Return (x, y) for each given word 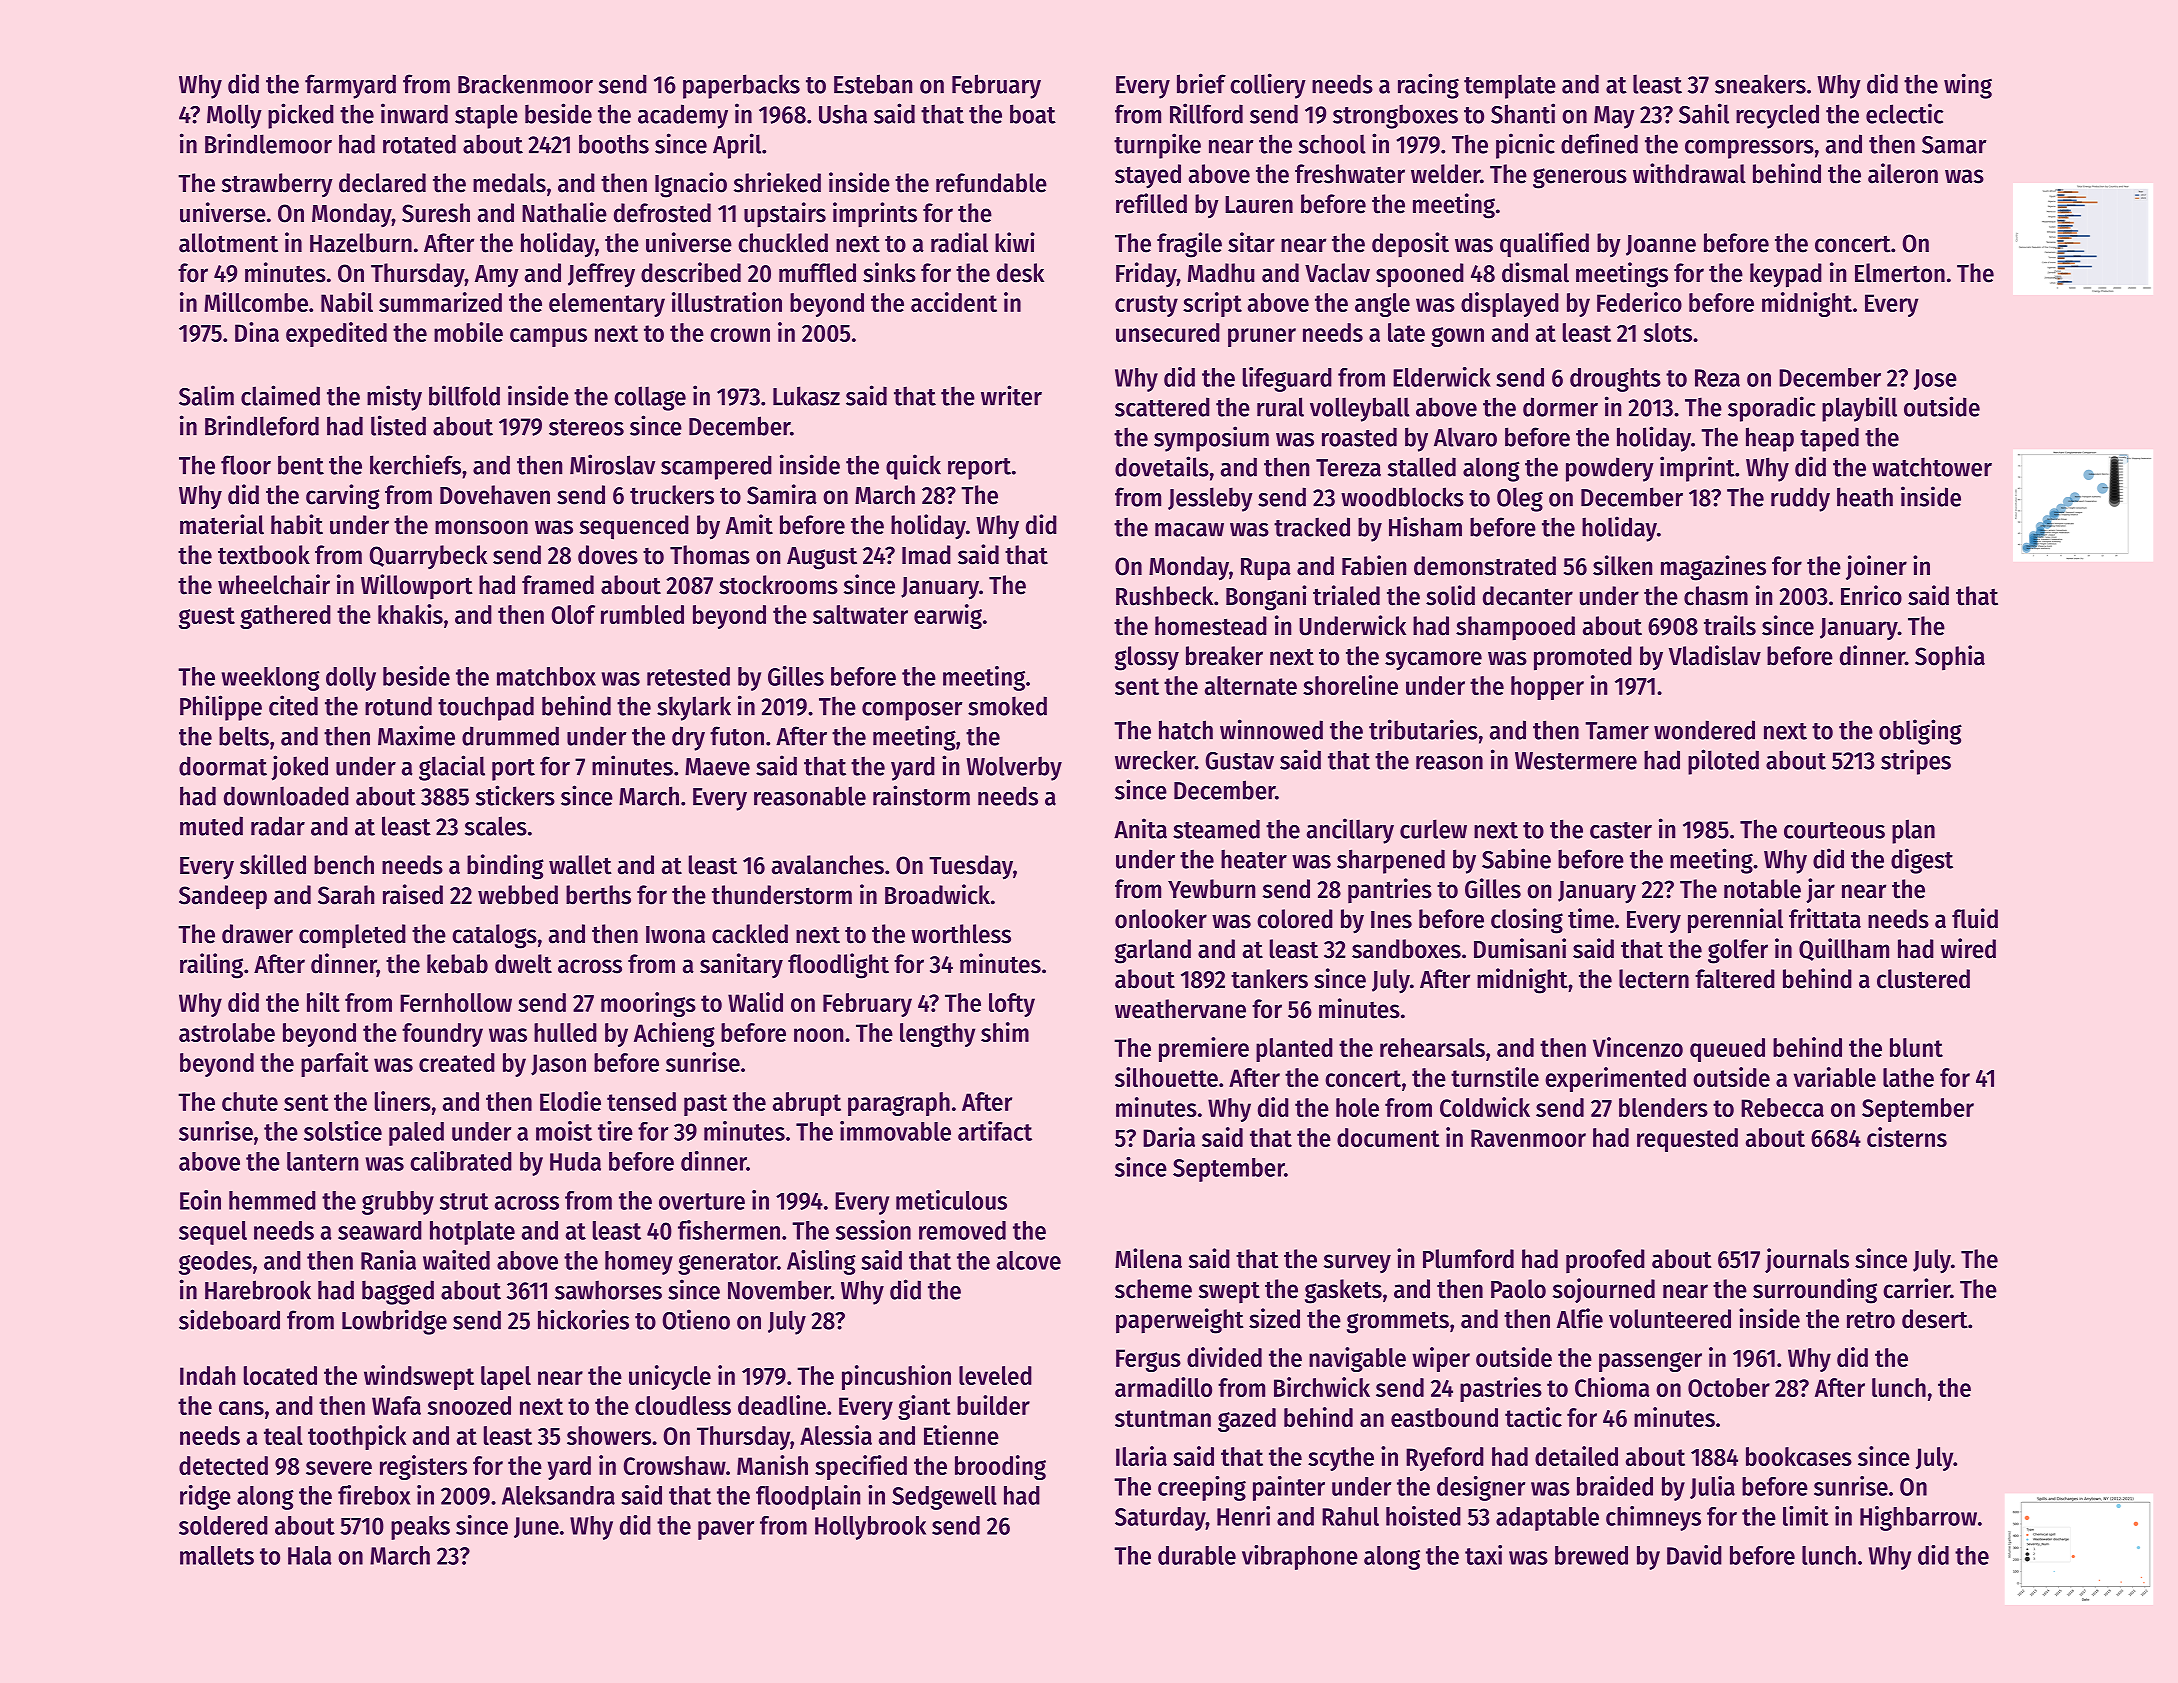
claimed (280, 395)
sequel (213, 1233)
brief (1201, 83)
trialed (1346, 595)
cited (293, 705)
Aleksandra (558, 1495)
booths (614, 144)
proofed (1605, 1261)
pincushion (896, 1377)
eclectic (1904, 113)
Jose (1935, 379)
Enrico (1871, 595)
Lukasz (806, 396)
